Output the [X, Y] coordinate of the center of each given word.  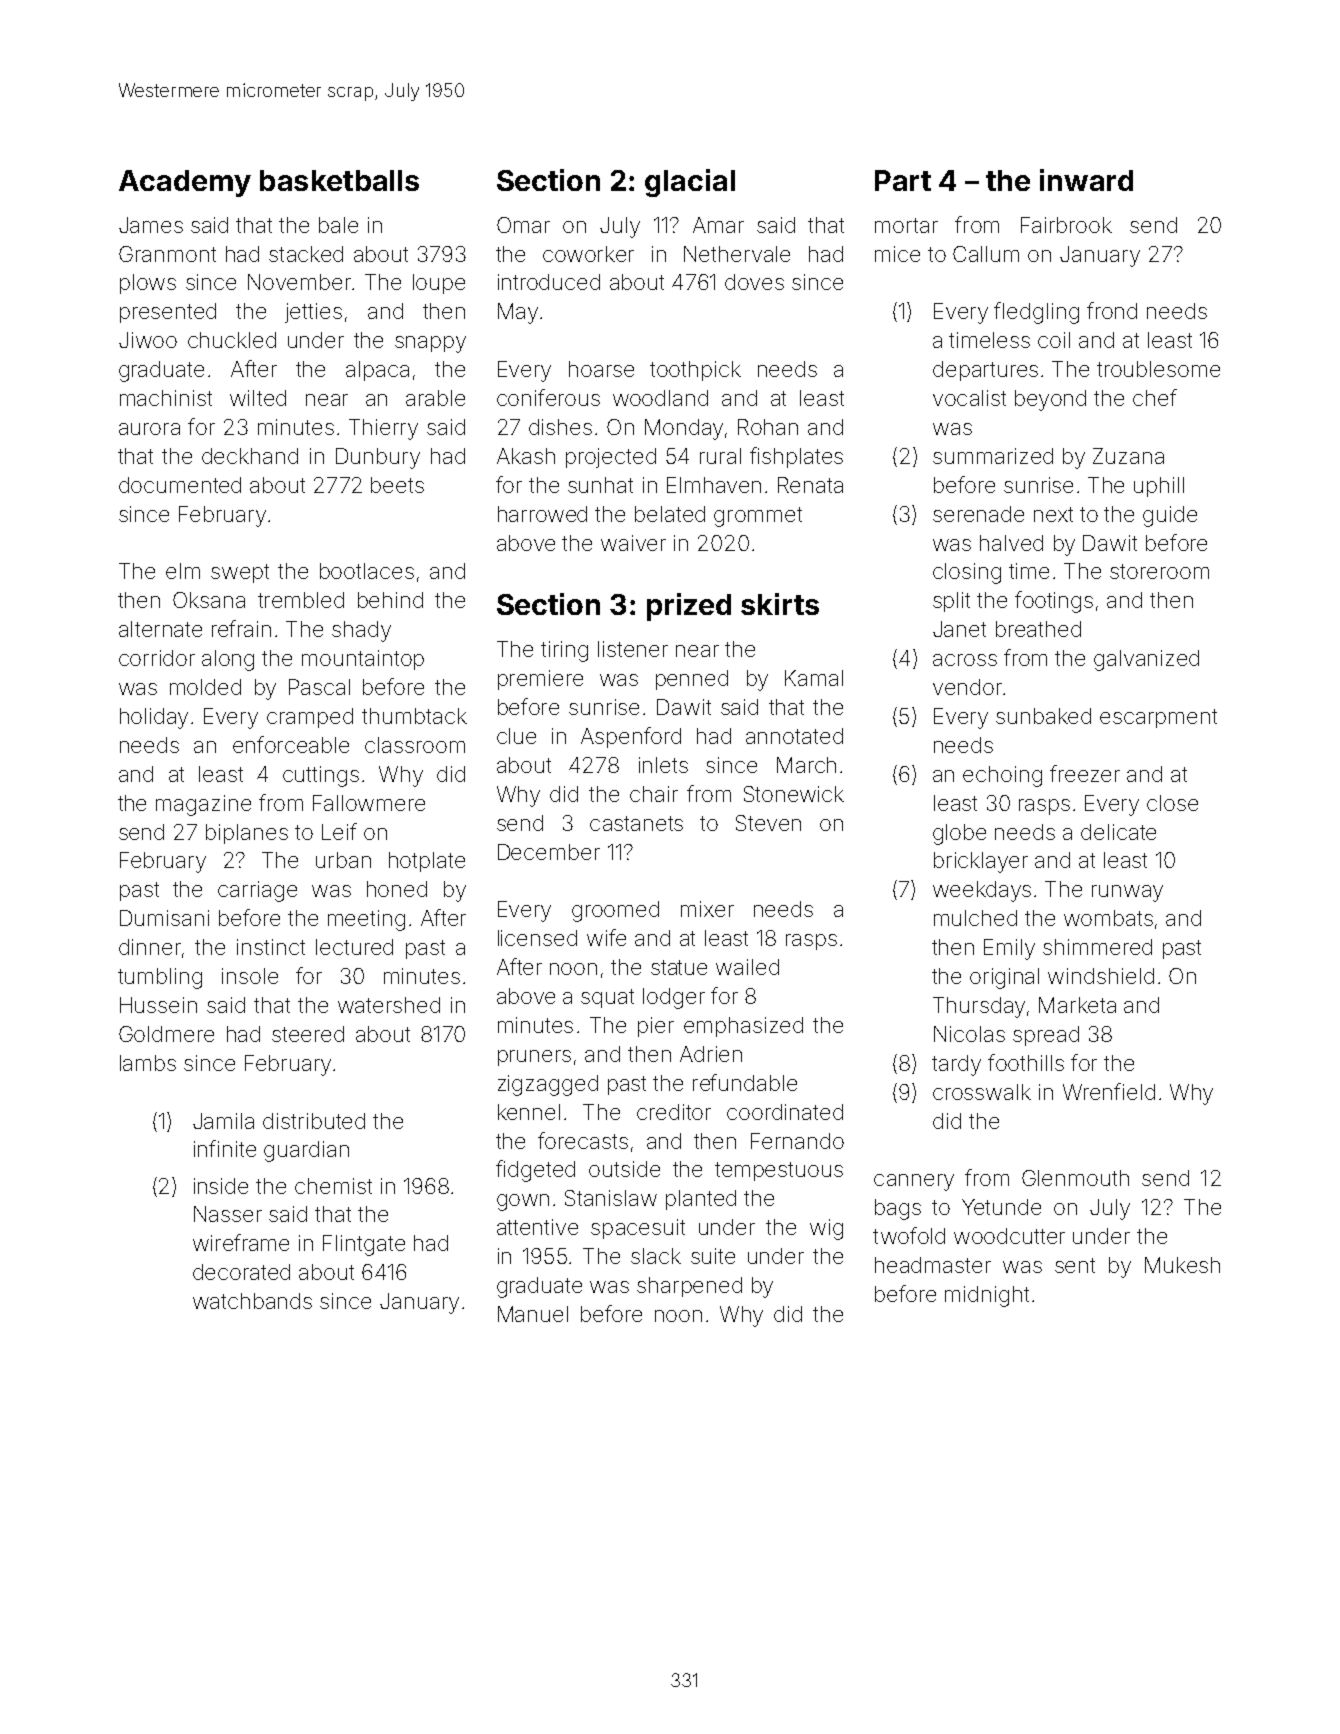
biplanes [247, 834]
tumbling [160, 978]
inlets [663, 765]
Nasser [228, 1214]
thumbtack [414, 716]
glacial [690, 183]
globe [959, 834]
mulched [975, 918]
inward [1086, 180]
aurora [149, 429]
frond [1112, 310]
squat [607, 998]
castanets [636, 823]
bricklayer [981, 862]
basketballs [339, 180]
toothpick [695, 371]
